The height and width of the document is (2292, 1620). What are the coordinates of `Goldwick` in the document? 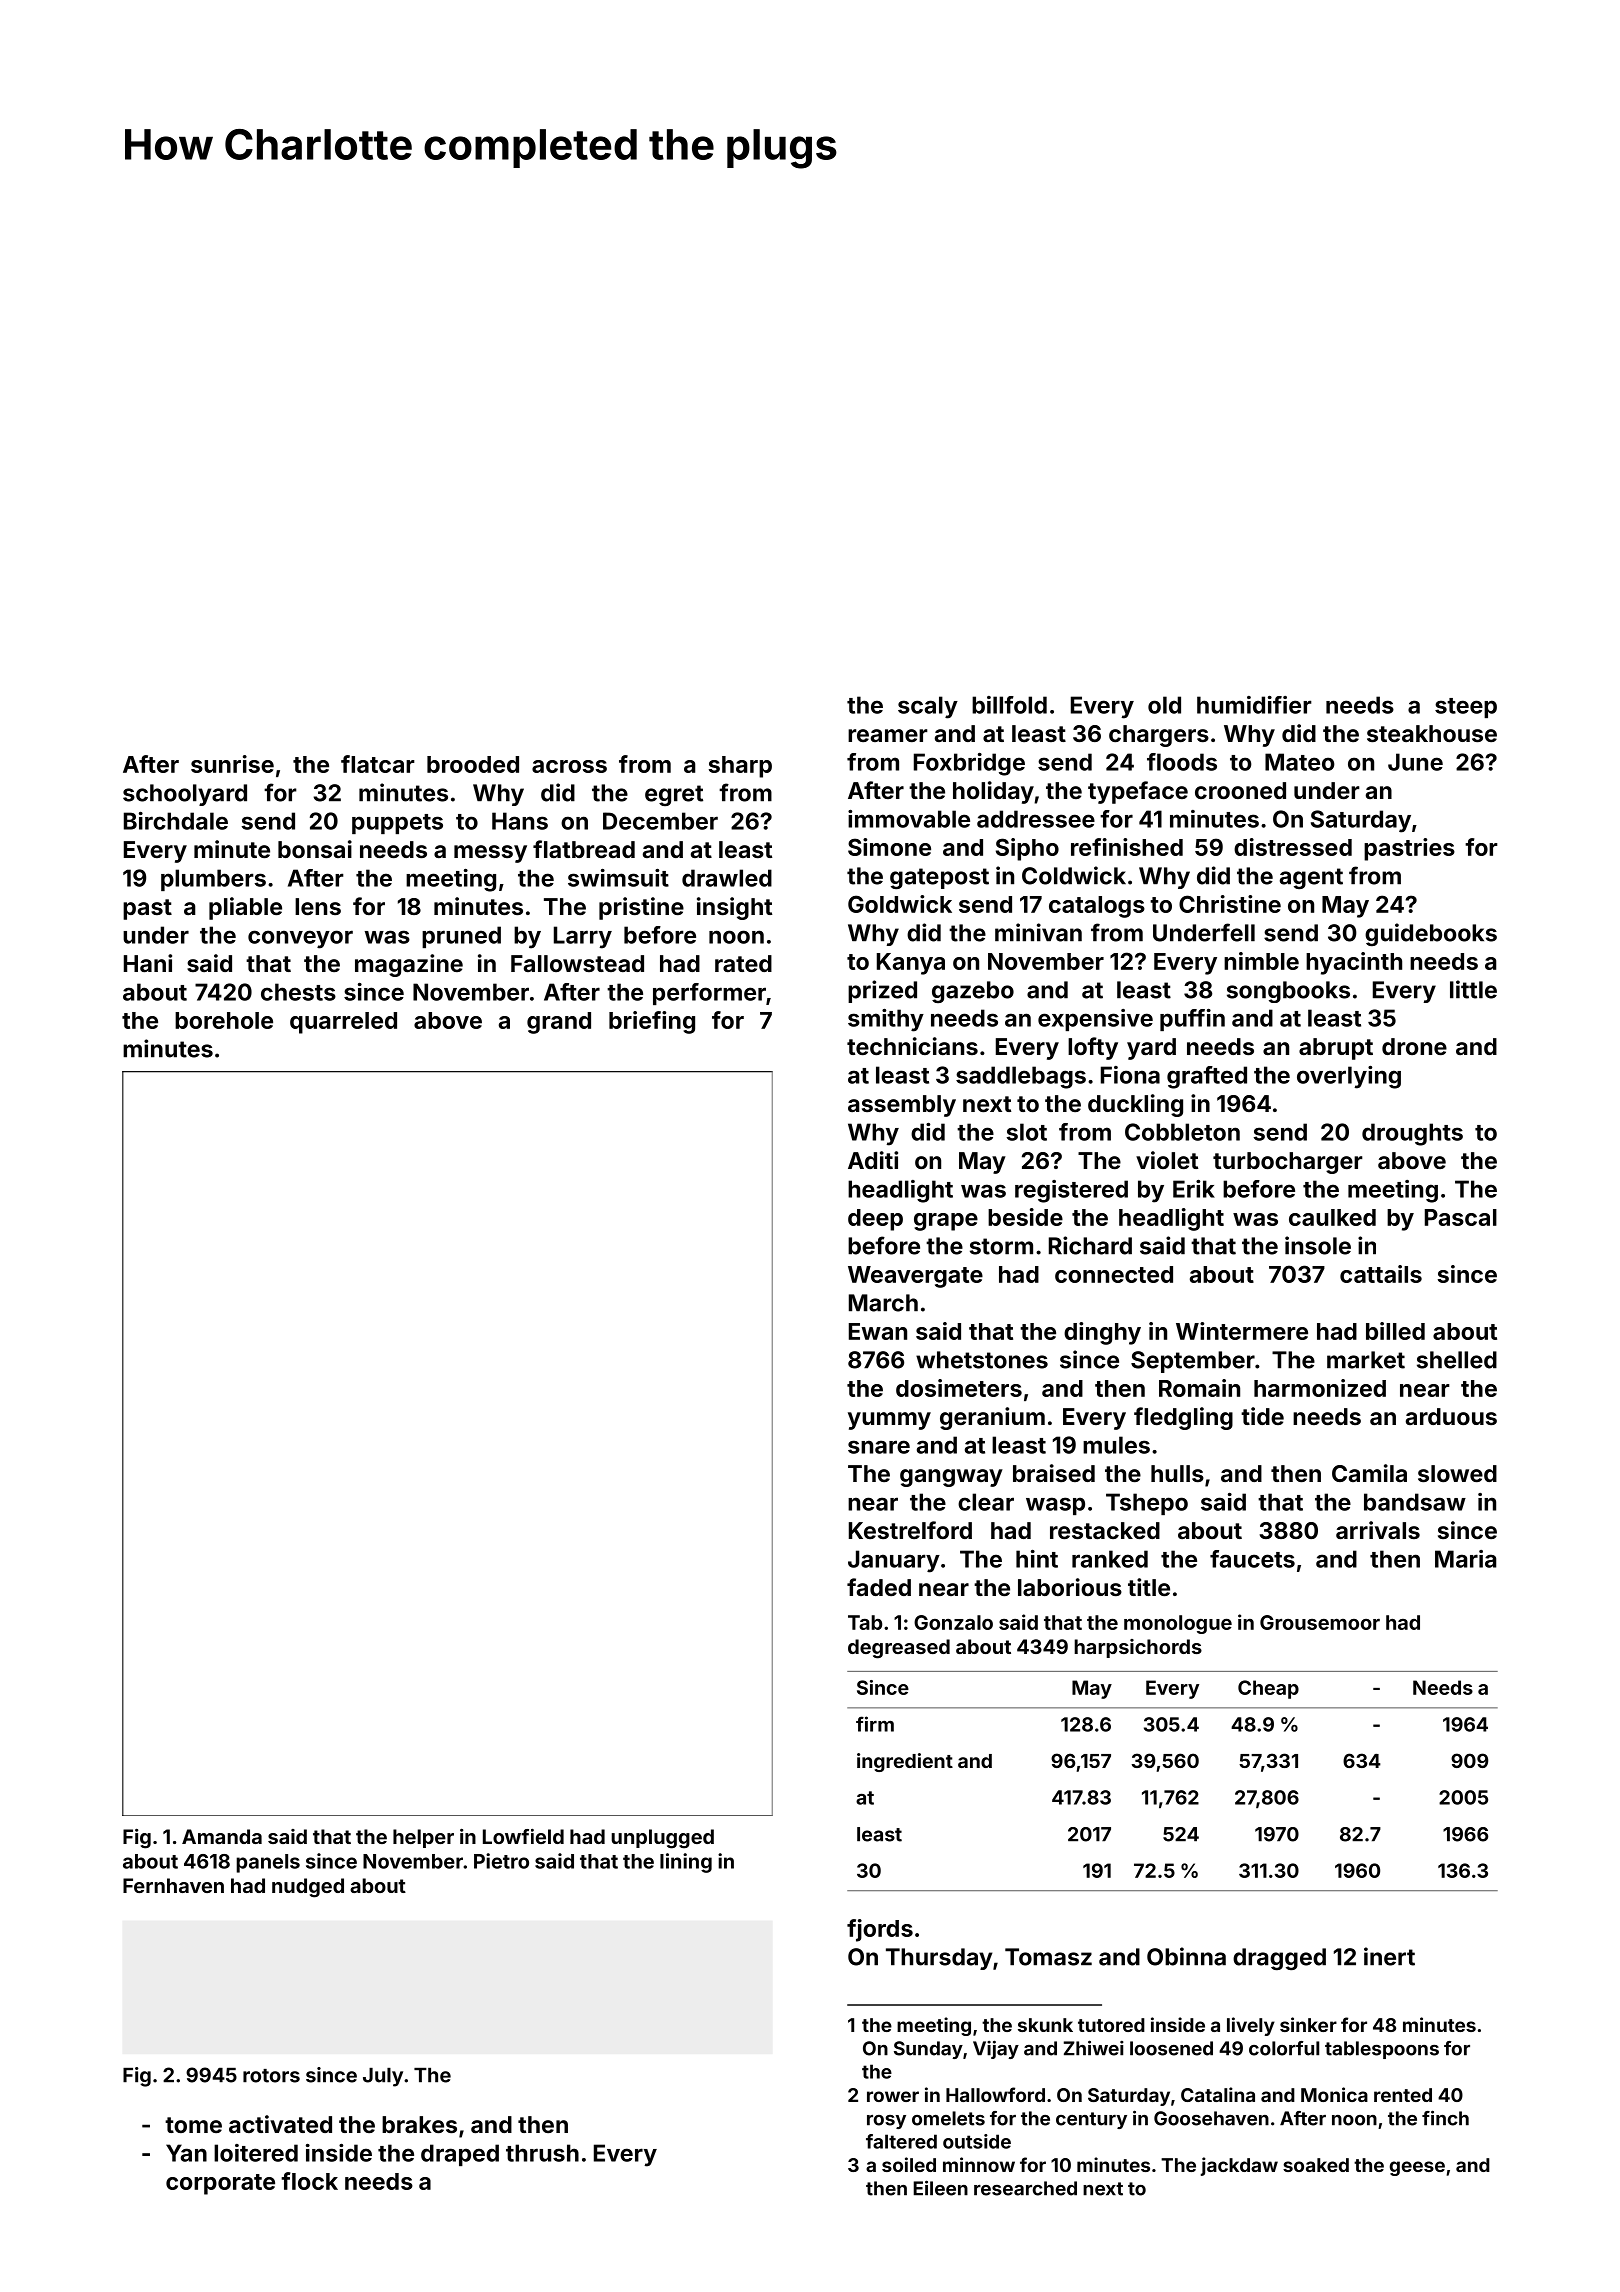 It's located at (900, 904).
